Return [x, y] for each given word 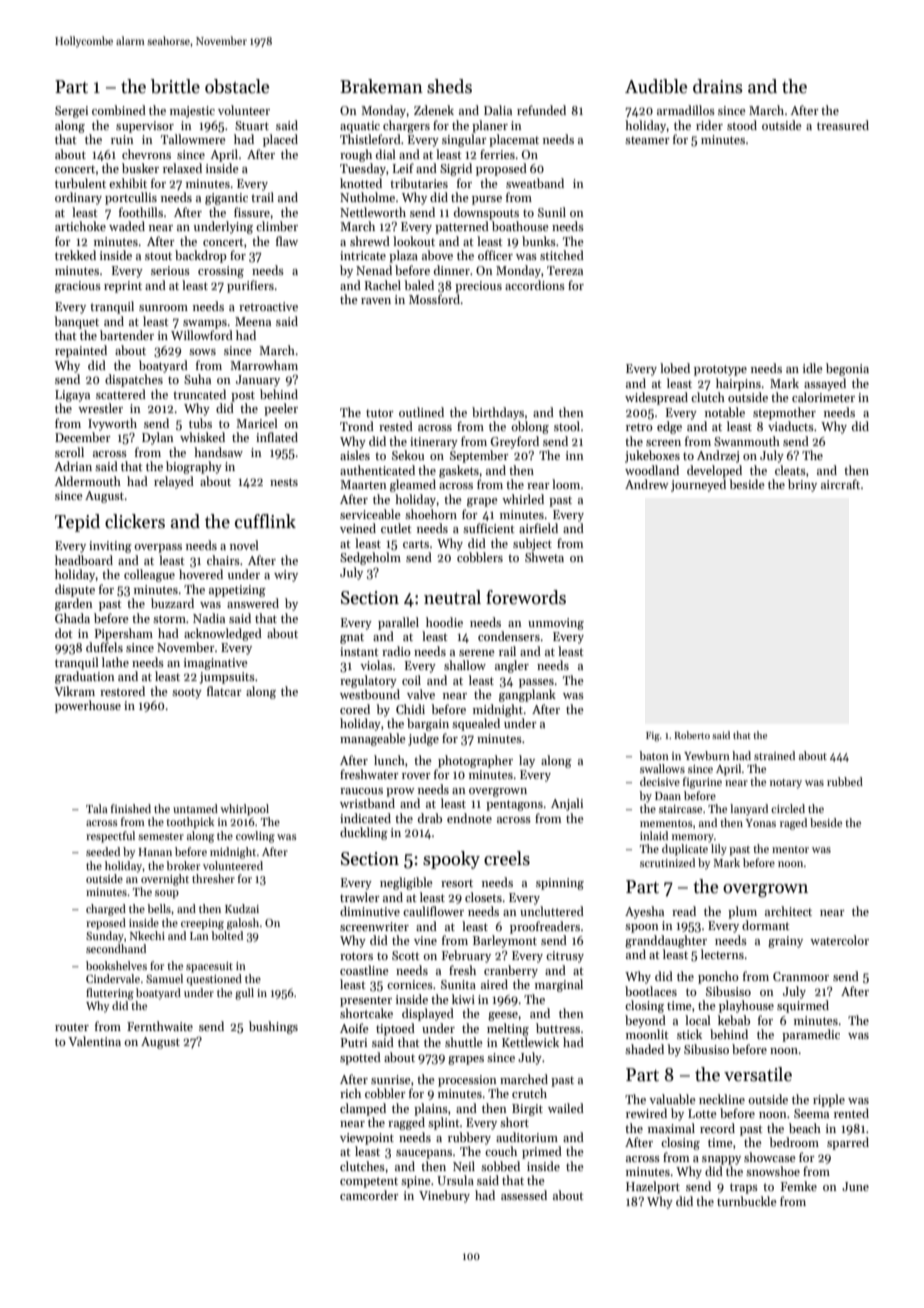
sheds [449, 86]
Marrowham [264, 365]
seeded [103, 851]
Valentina [94, 1041]
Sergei [71, 112]
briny [802, 485]
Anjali [567, 804]
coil [411, 680]
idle [813, 368]
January [258, 381]
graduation [85, 677]
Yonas [760, 823]
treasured [843, 125]
